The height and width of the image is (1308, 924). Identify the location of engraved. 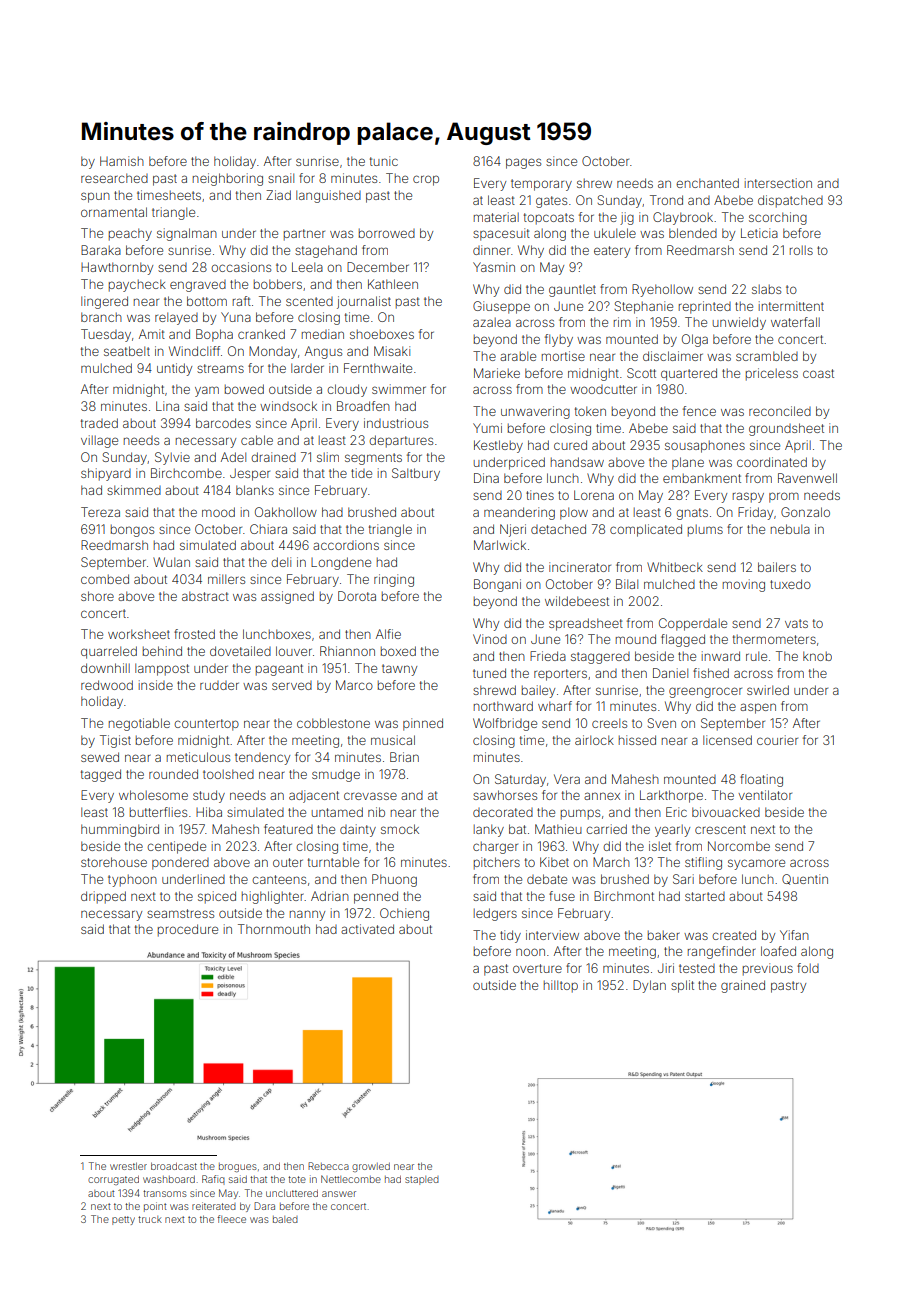
(198, 286).
